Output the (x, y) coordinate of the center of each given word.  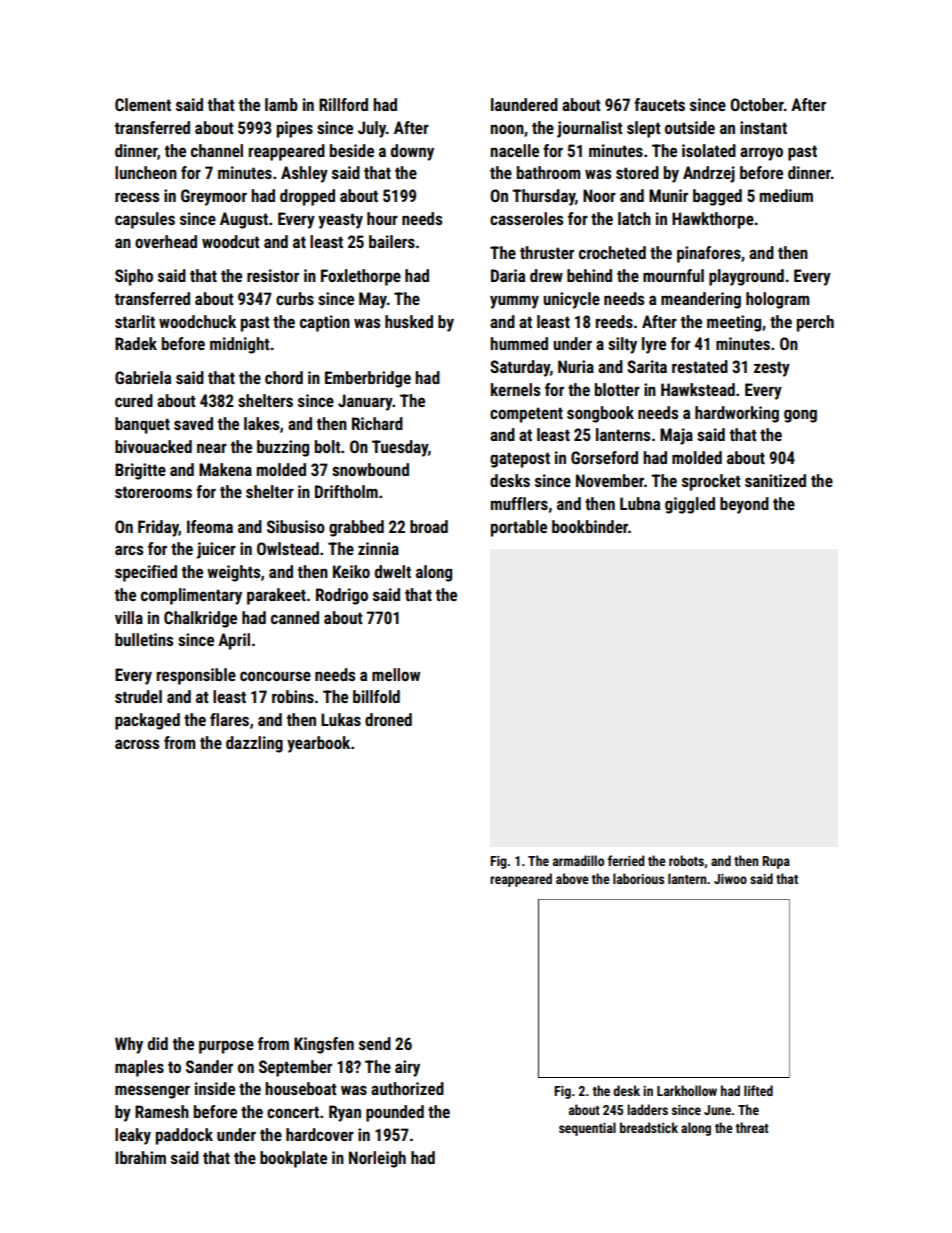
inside (215, 1088)
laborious (638, 878)
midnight (240, 345)
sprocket (711, 482)
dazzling (254, 744)
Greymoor (214, 197)
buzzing (283, 448)
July (372, 129)
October (757, 104)
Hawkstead (698, 389)
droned (388, 719)
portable (519, 528)
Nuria (576, 366)
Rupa (776, 862)
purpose (226, 1047)
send (375, 1043)
